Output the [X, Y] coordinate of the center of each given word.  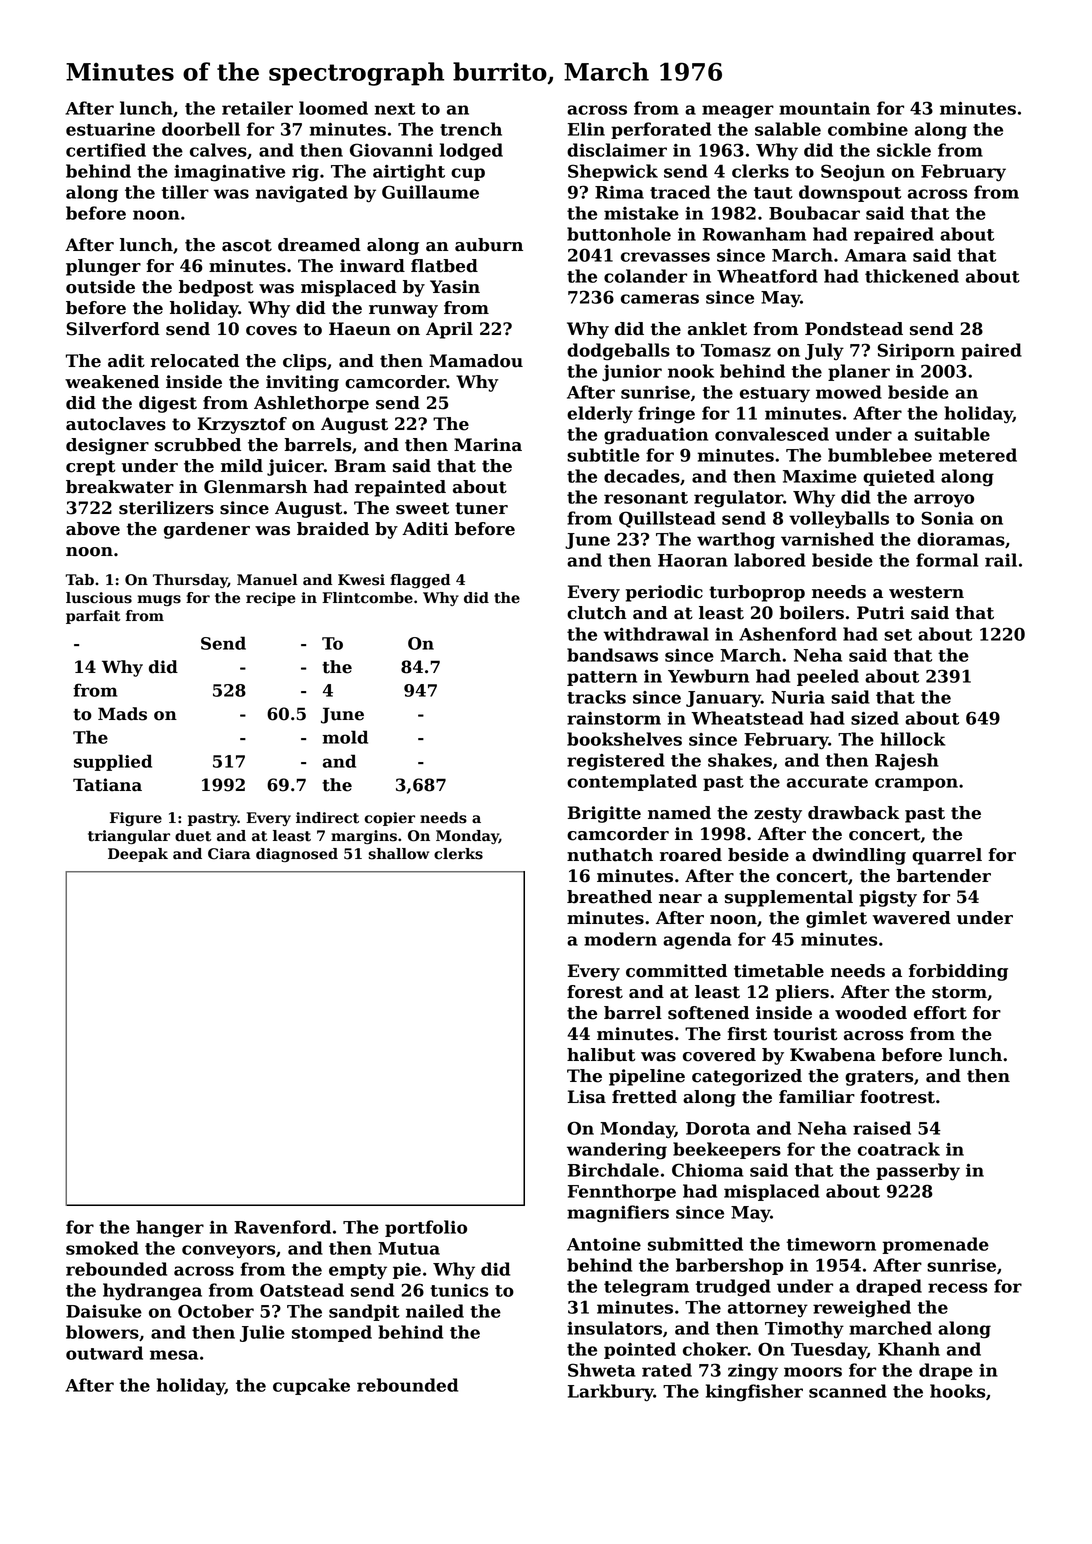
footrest [897, 1097]
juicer [295, 467]
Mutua [409, 1248]
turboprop [757, 593]
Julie [262, 1333]
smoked [102, 1248]
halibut [601, 1055]
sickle [904, 150]
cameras [660, 299]
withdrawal [656, 634]
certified [106, 150]
